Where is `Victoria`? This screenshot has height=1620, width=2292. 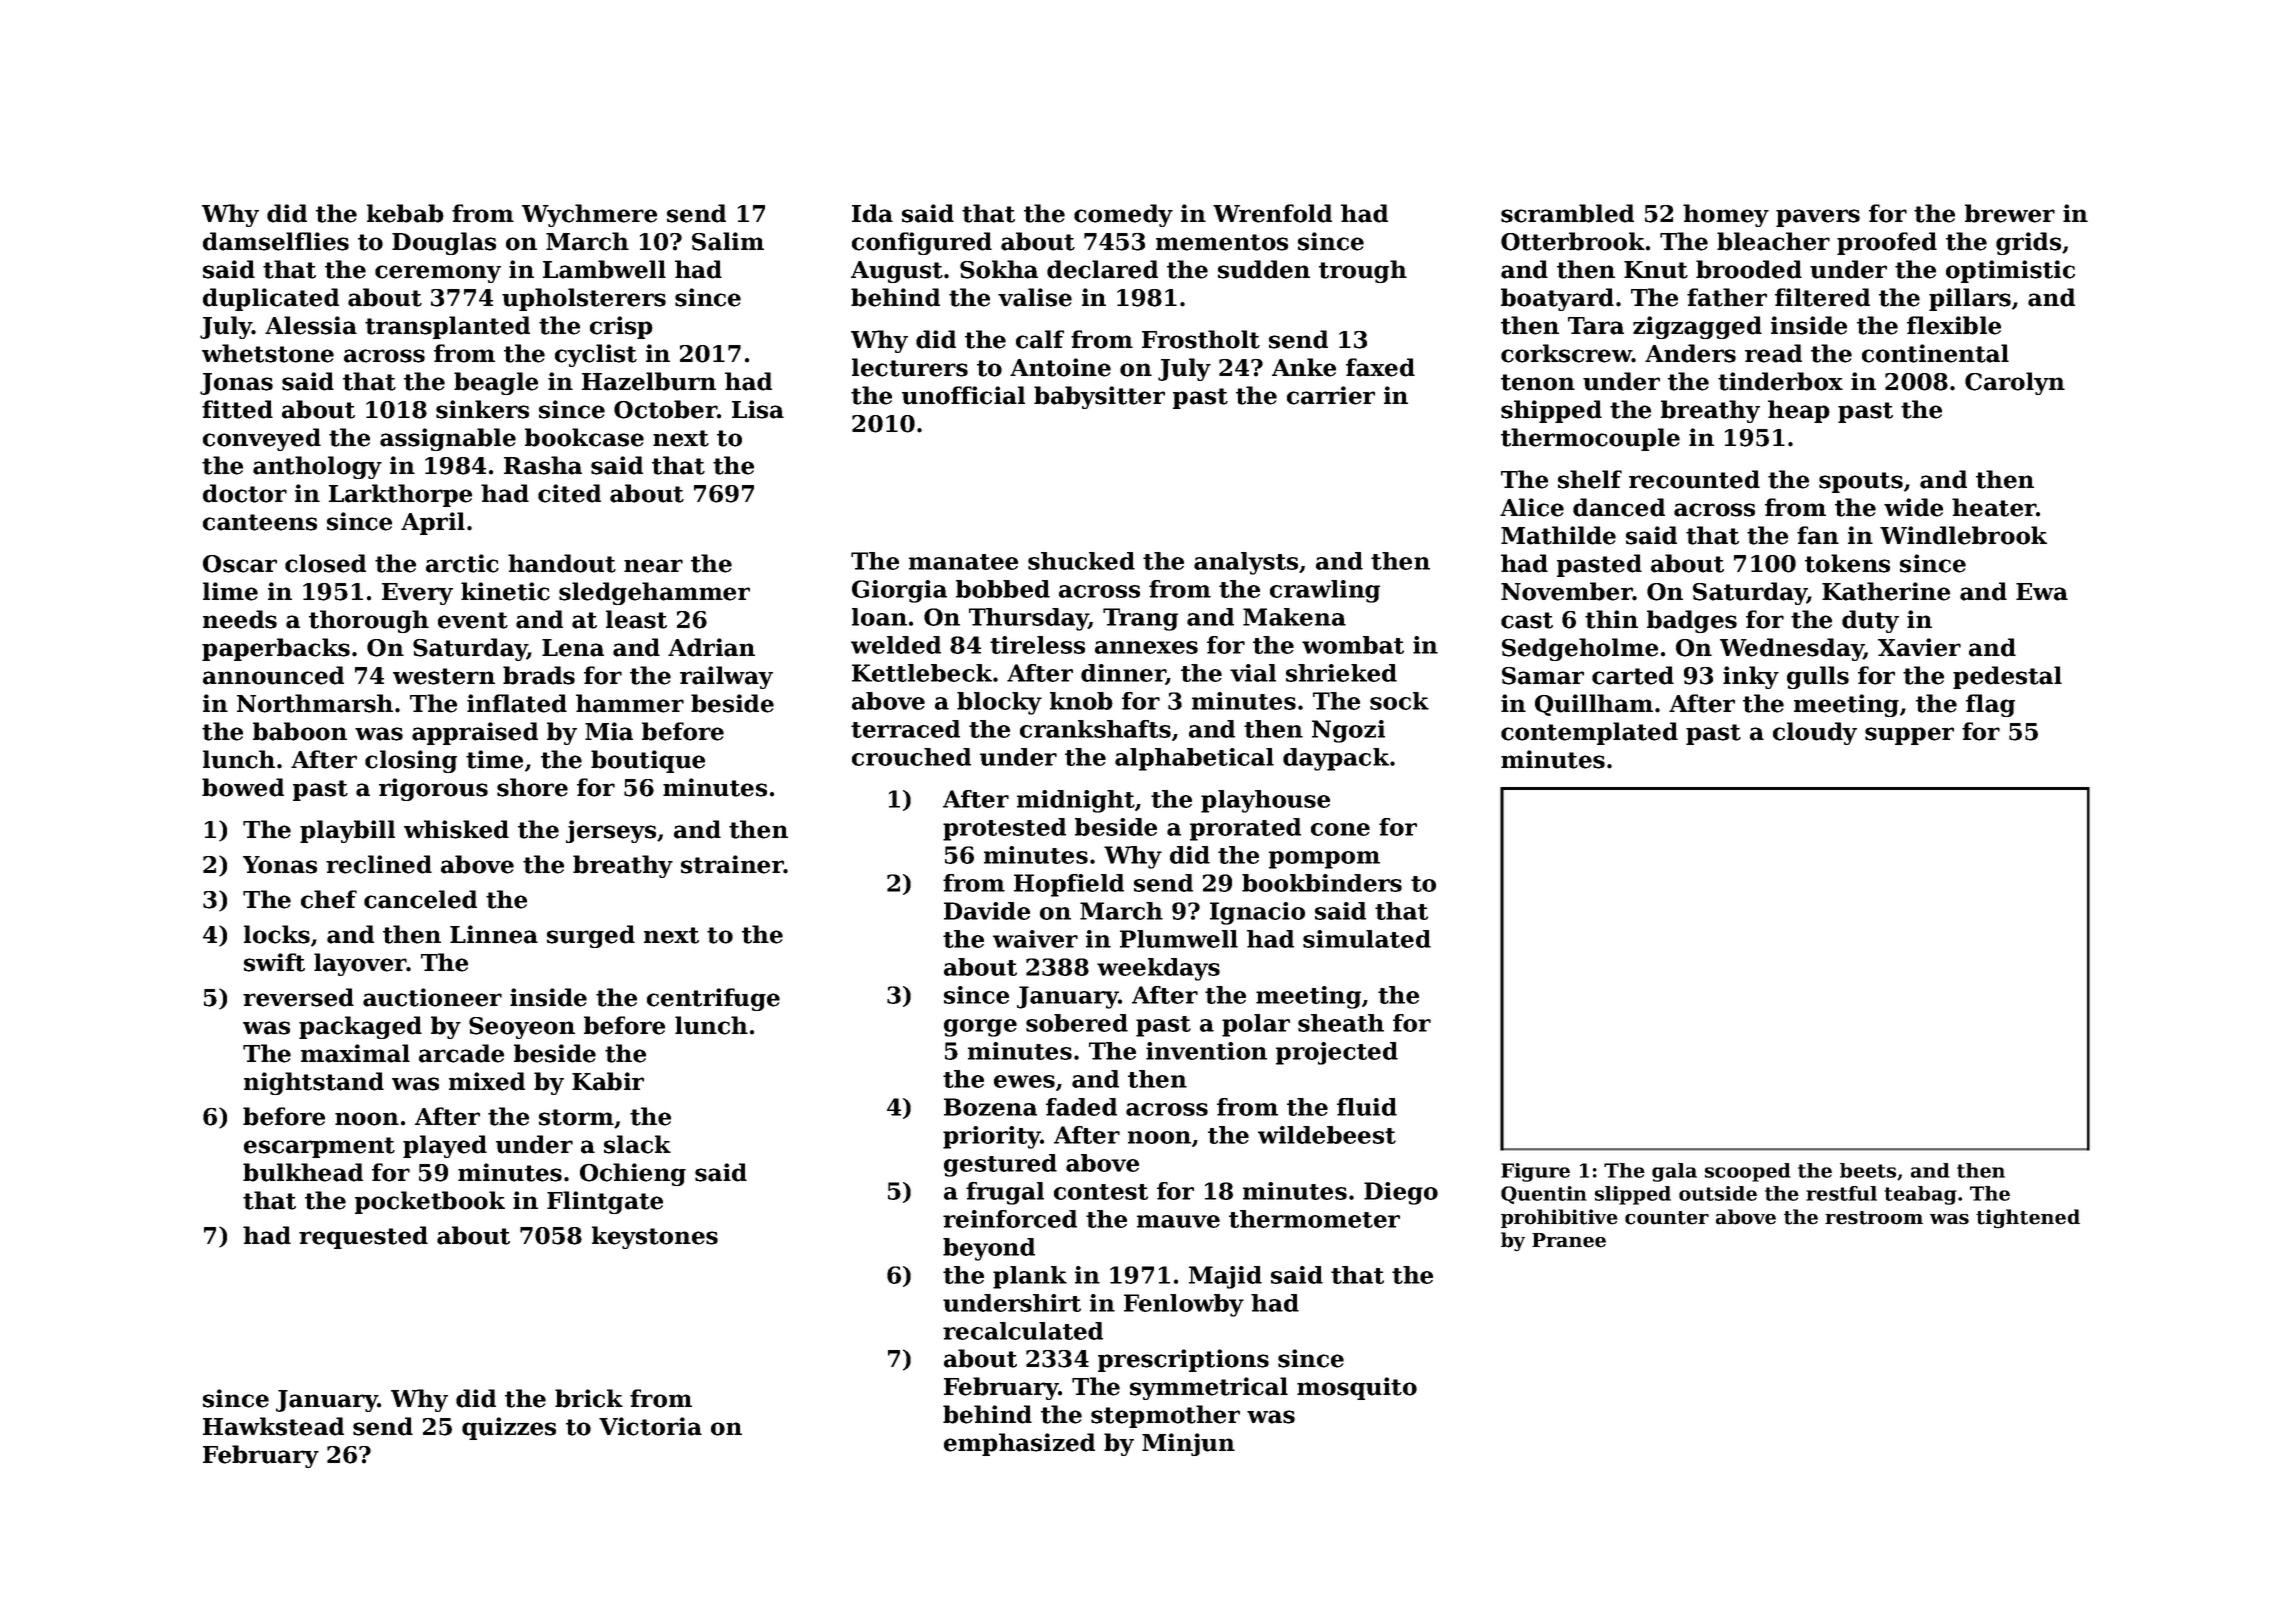
Victoria is located at coordinates (650, 1426).
